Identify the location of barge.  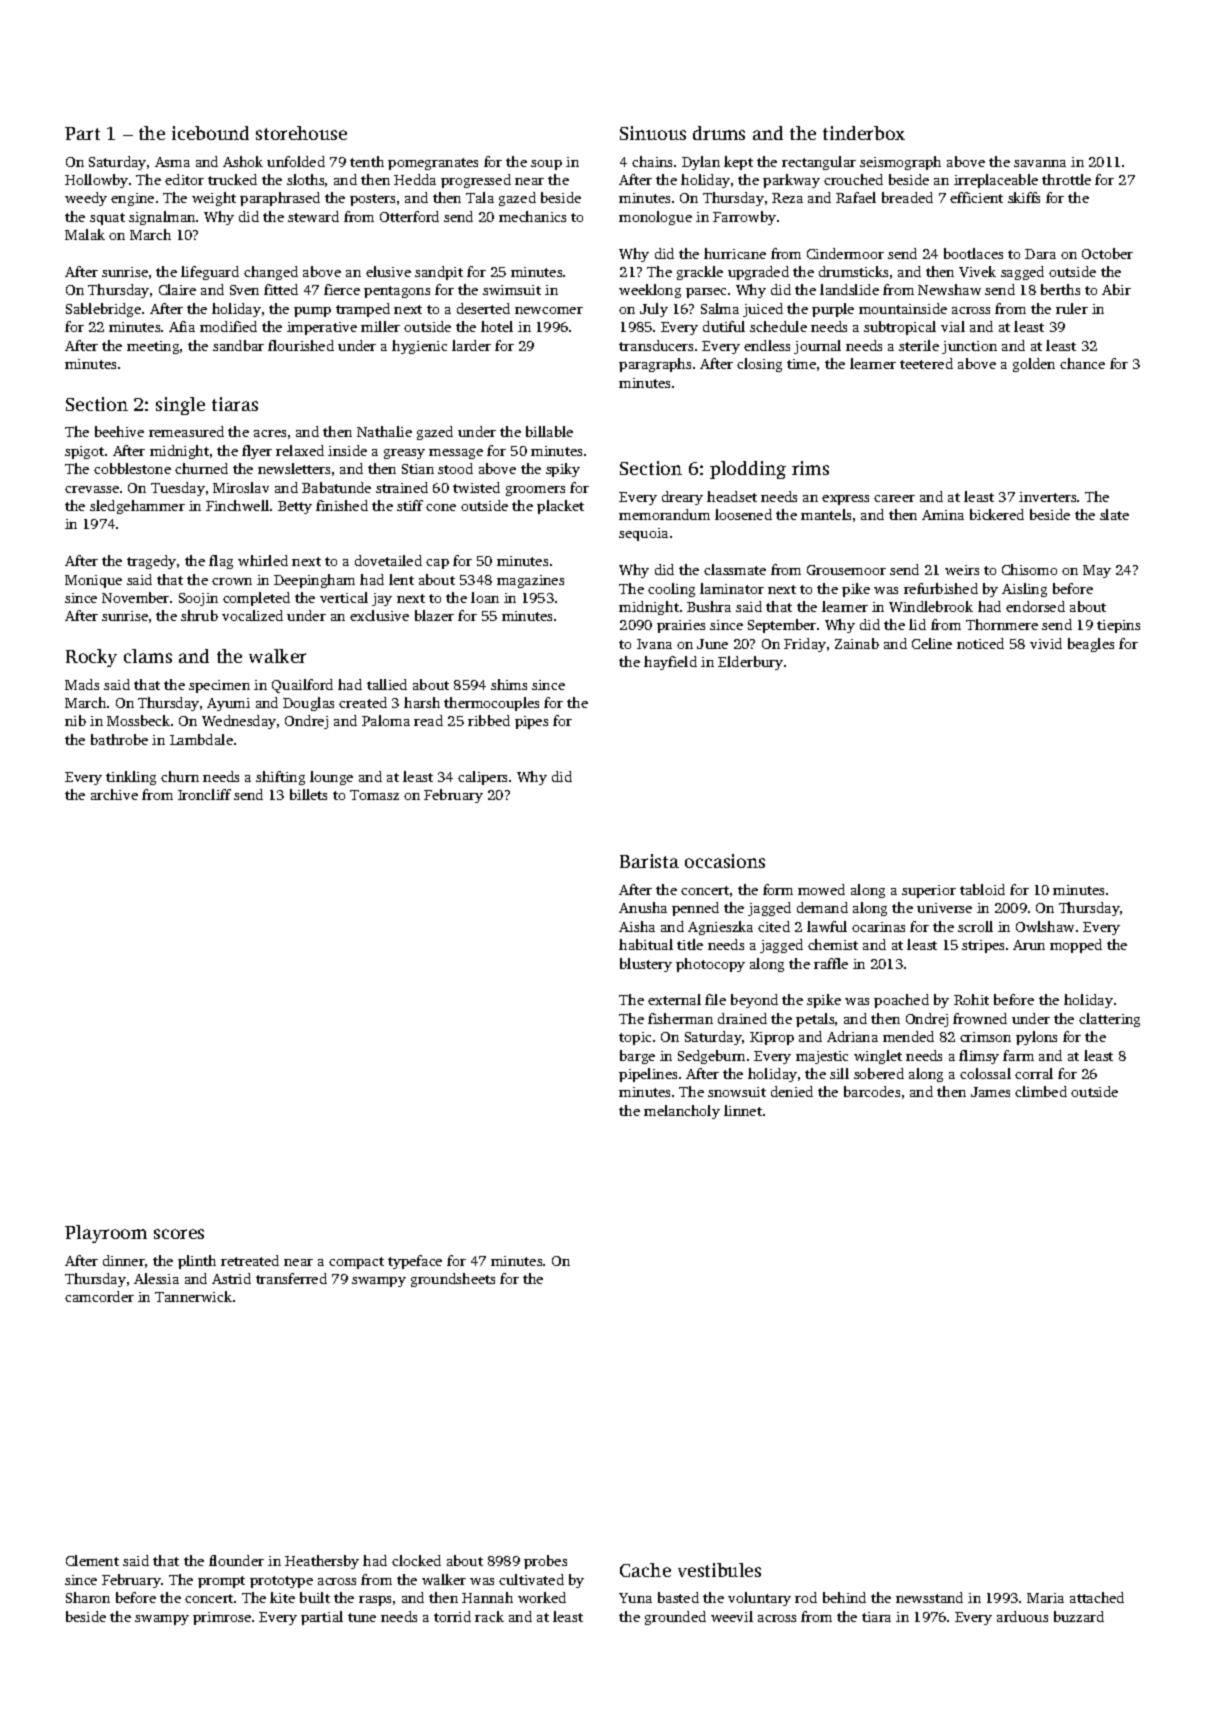
(637, 1057).
